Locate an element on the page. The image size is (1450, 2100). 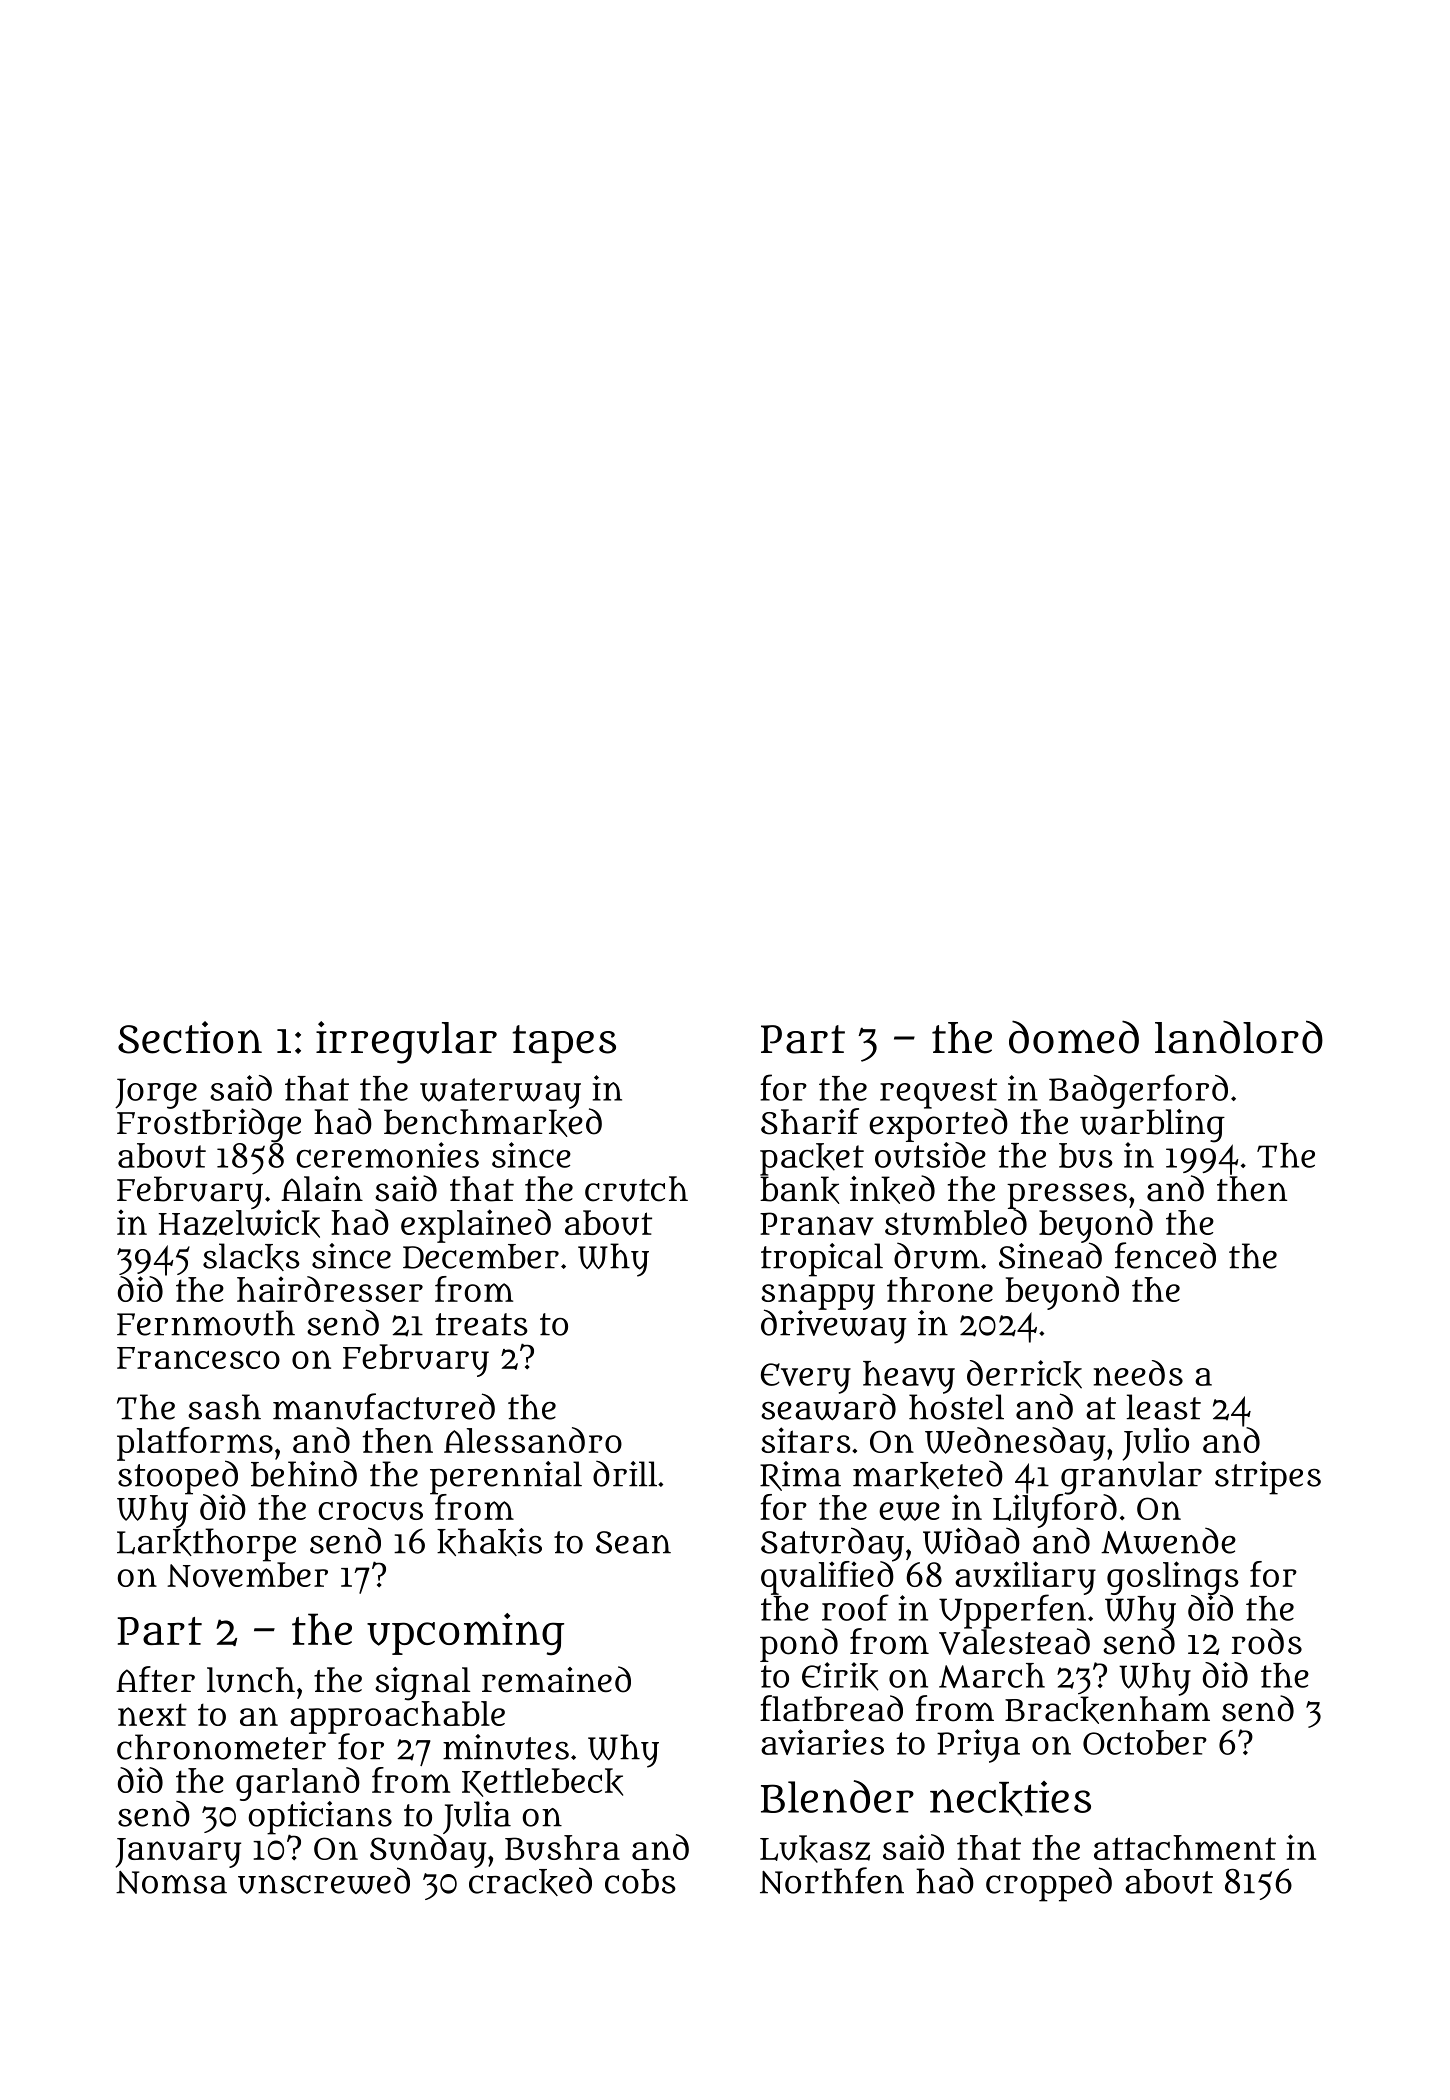
tapes is located at coordinates (564, 1044).
